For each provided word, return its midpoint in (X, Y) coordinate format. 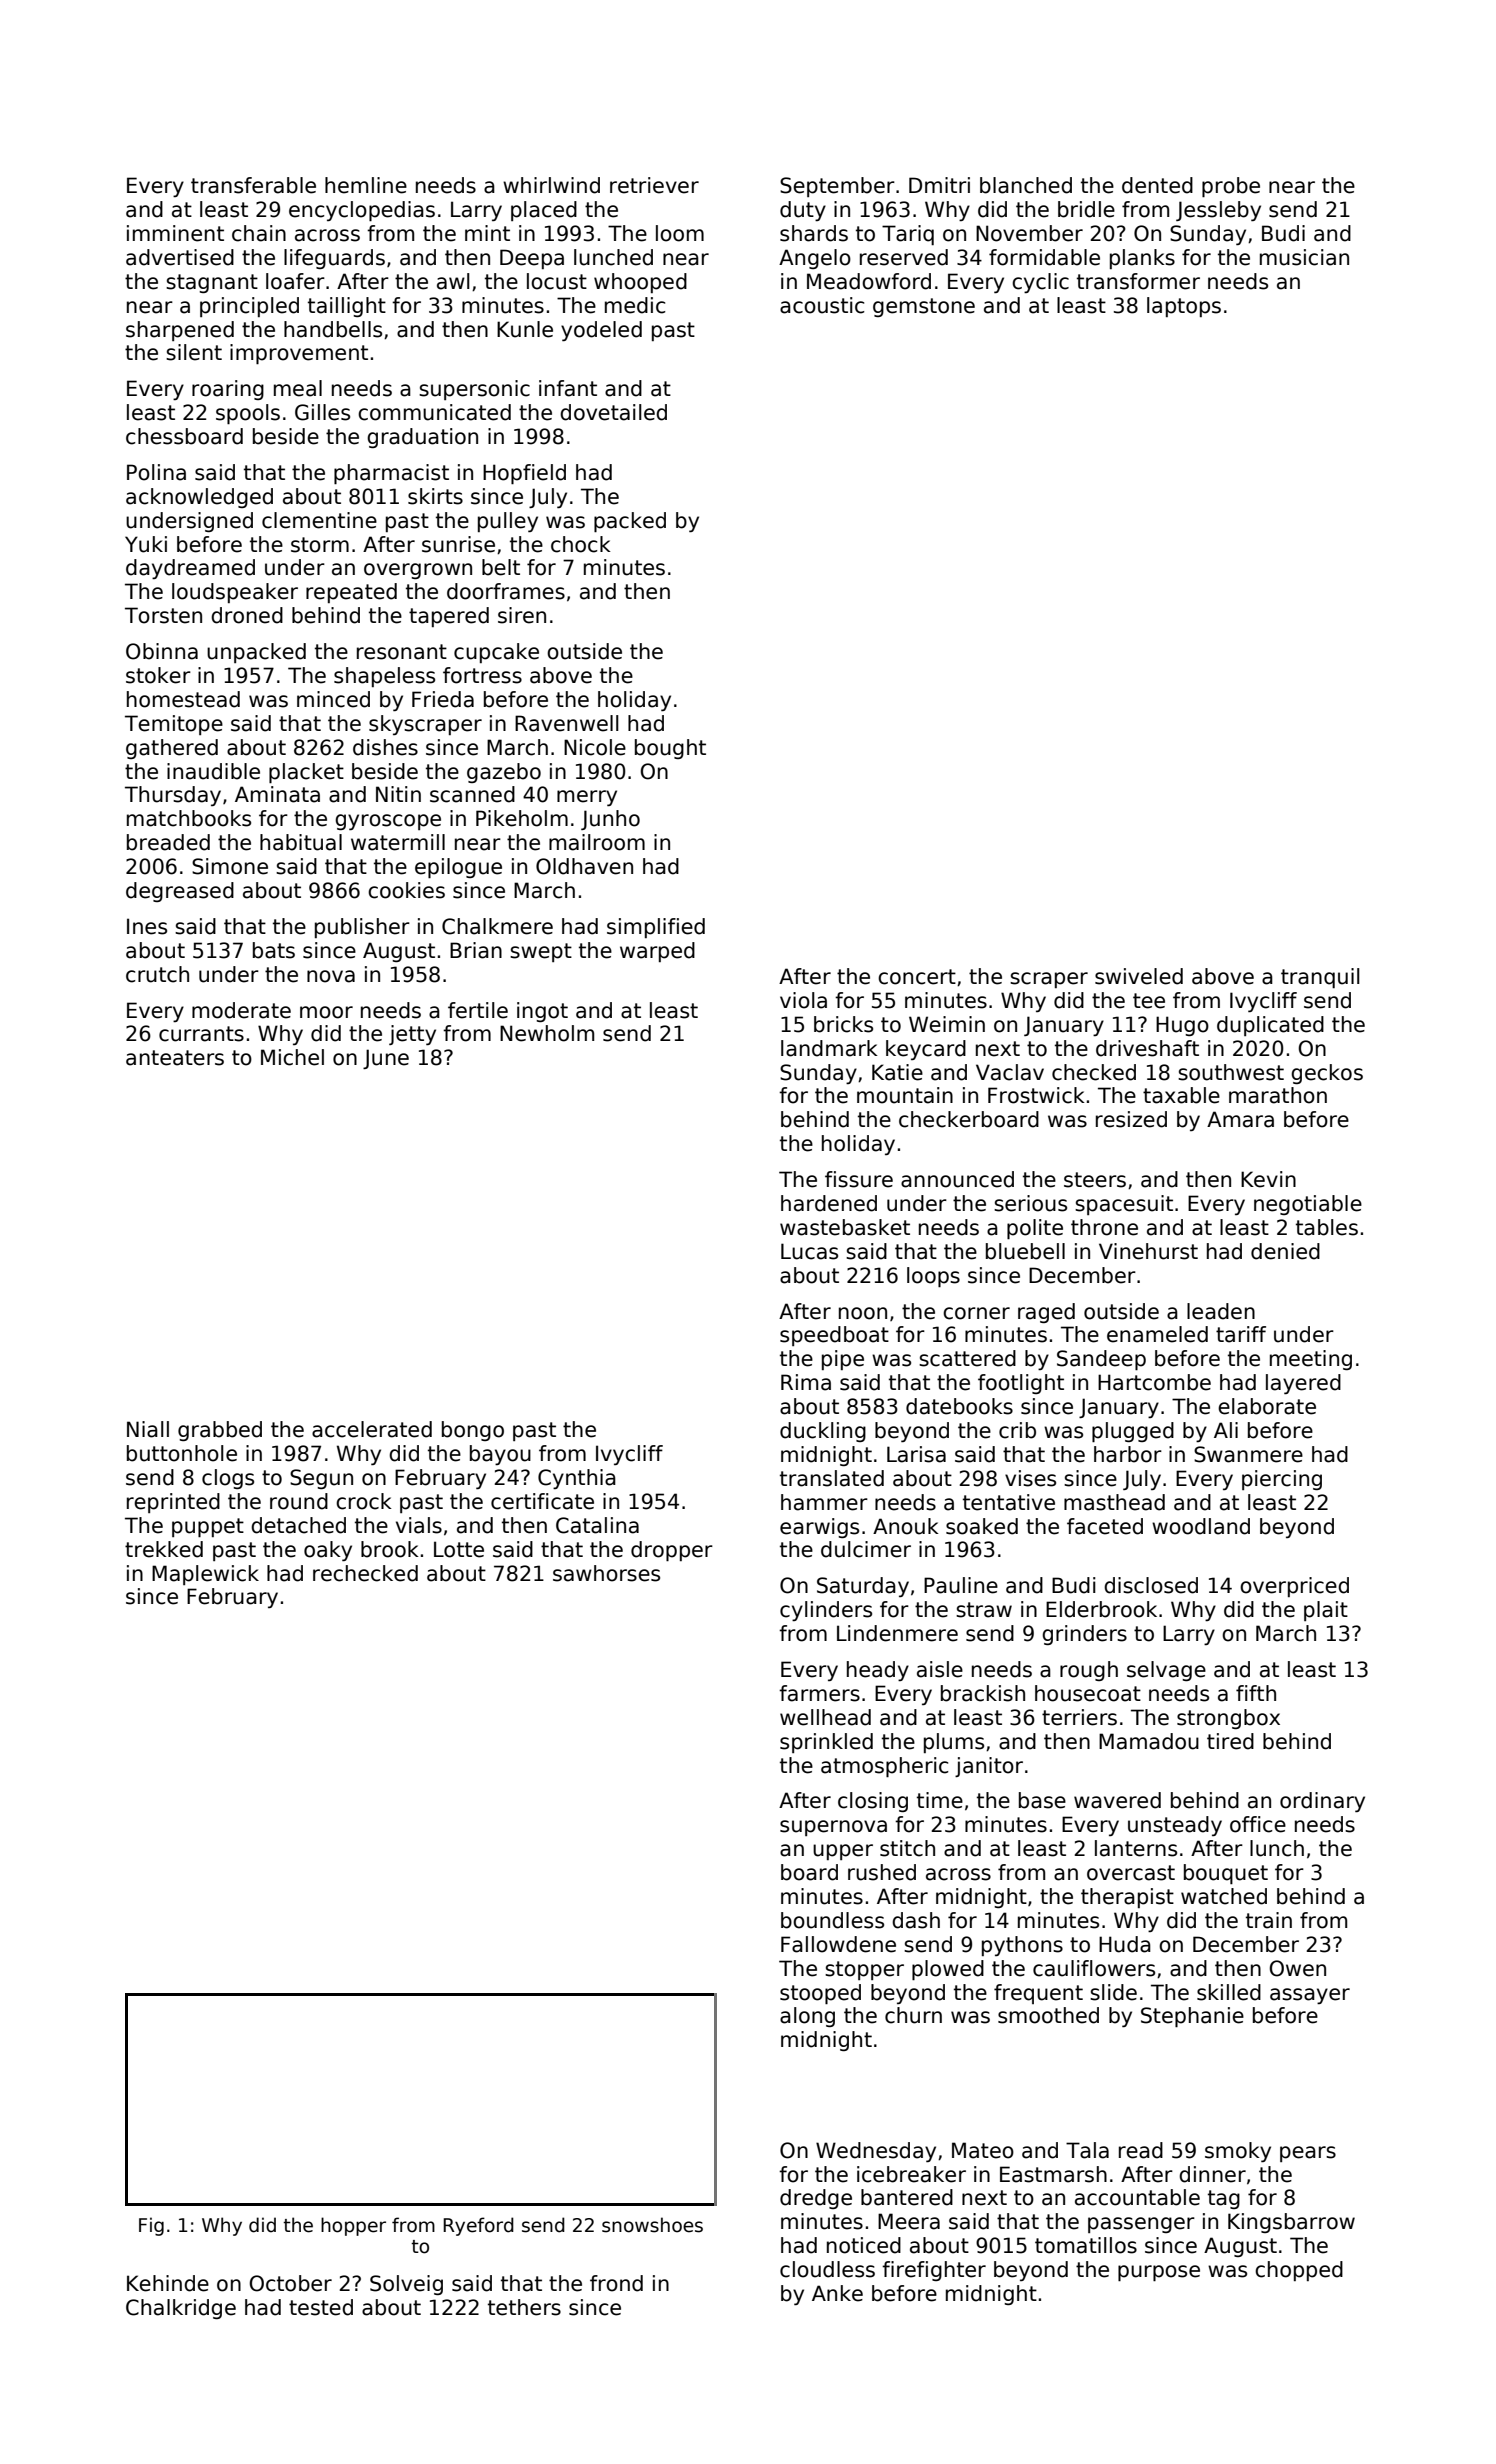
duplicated (1270, 1026)
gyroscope (388, 822)
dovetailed (613, 412)
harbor (1128, 1454)
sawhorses (606, 1573)
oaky (328, 1551)
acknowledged (199, 498)
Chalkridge (181, 2309)
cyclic (1040, 283)
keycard (926, 1050)
